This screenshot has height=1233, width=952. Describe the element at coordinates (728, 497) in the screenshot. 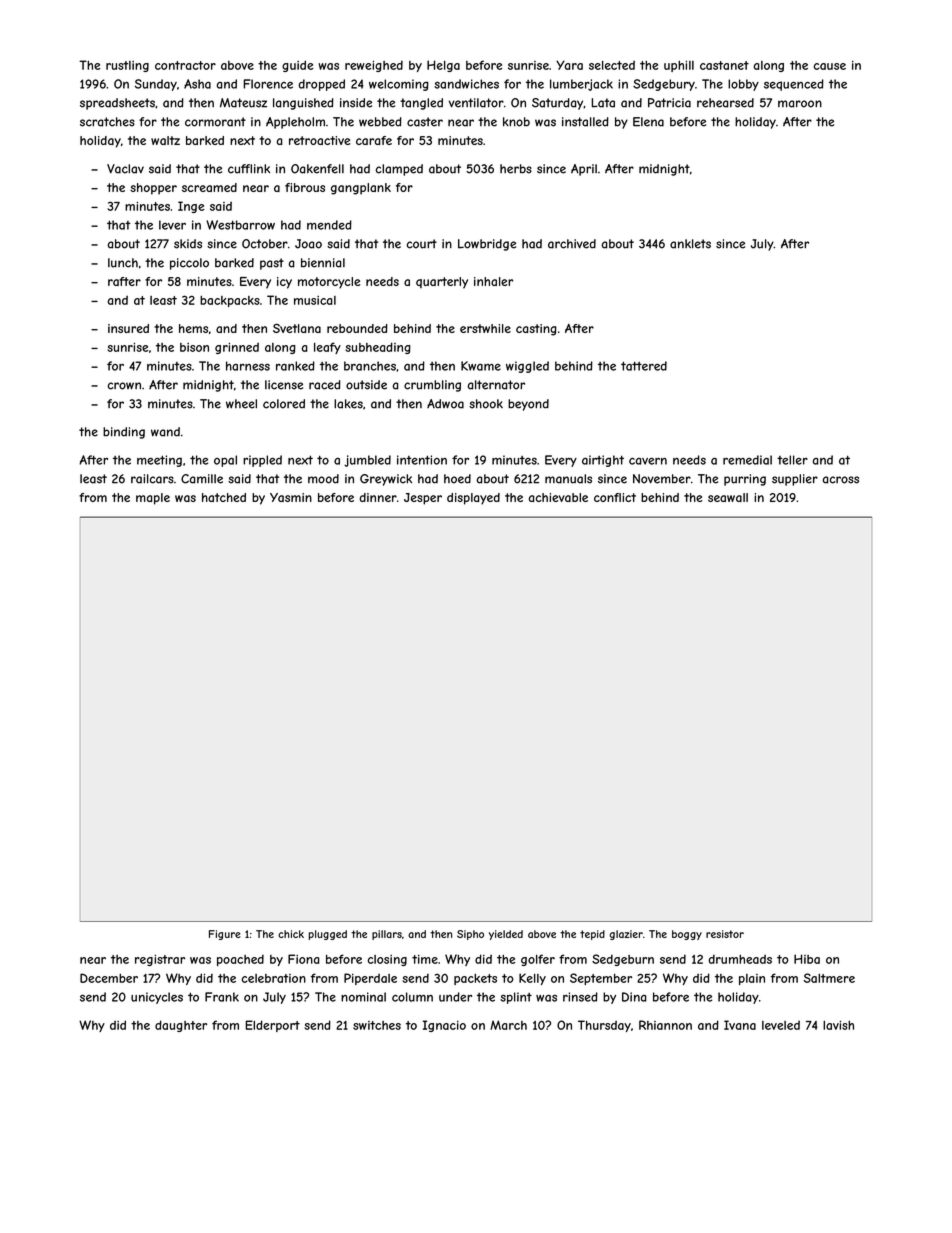

I see `seawall` at that location.
